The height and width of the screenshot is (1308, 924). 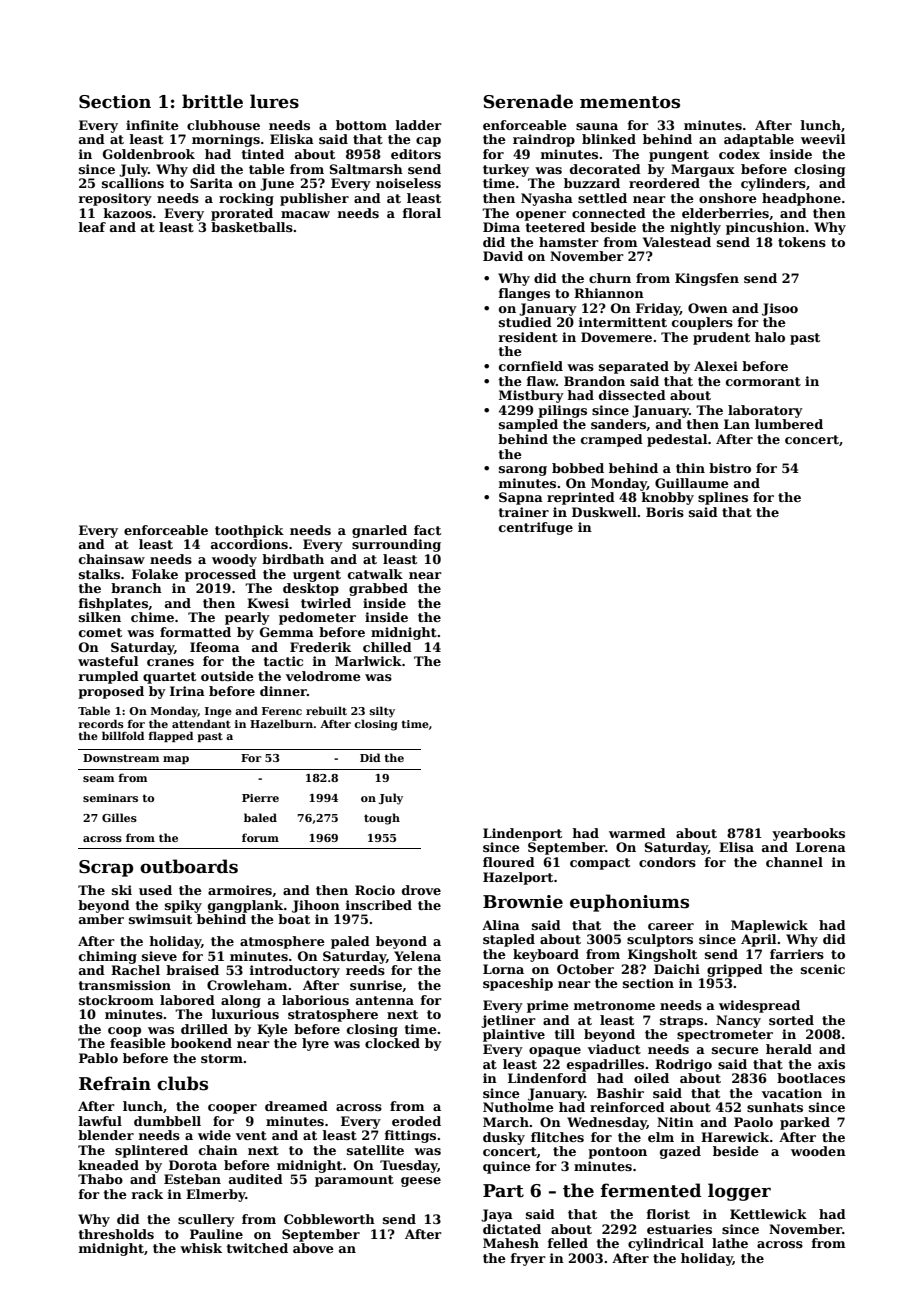 What do you see at coordinates (528, 101) in the screenshot?
I see `Serenade` at bounding box center [528, 101].
